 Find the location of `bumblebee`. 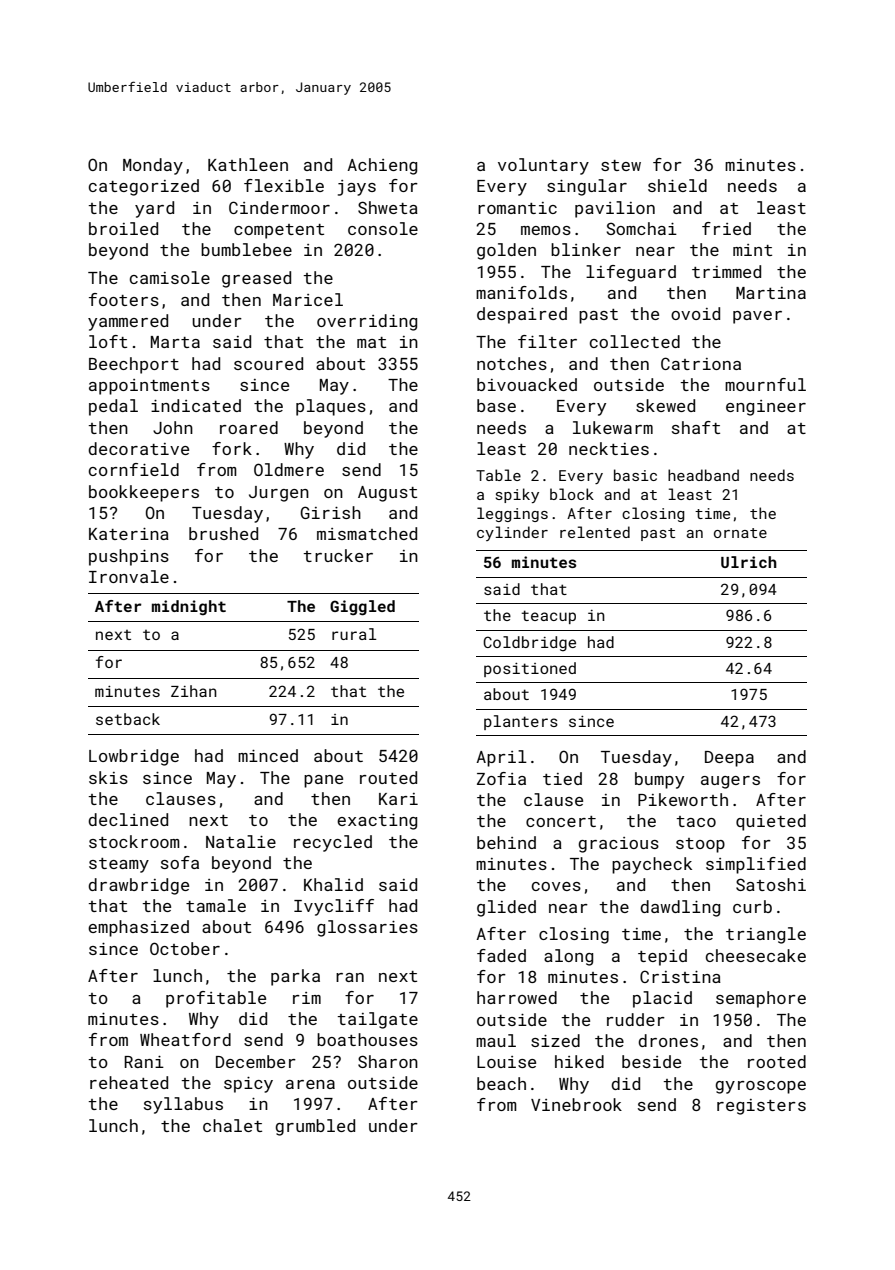

bumblebee is located at coordinates (246, 249).
